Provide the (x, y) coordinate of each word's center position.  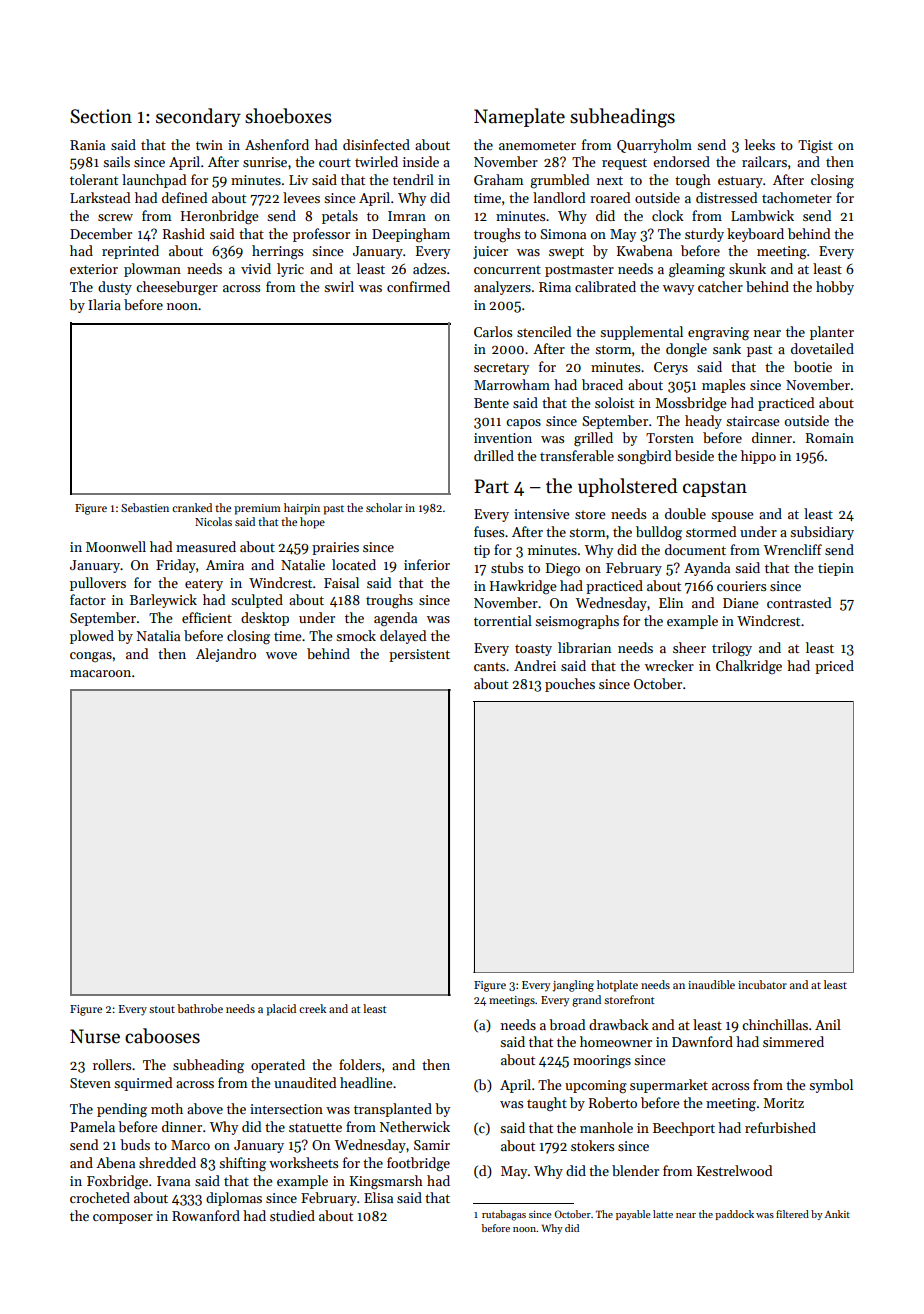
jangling (573, 986)
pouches (570, 685)
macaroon (100, 673)
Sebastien (145, 507)
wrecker (669, 665)
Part (491, 486)
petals (340, 217)
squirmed (143, 1084)
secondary (198, 117)
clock (668, 215)
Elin (671, 602)
